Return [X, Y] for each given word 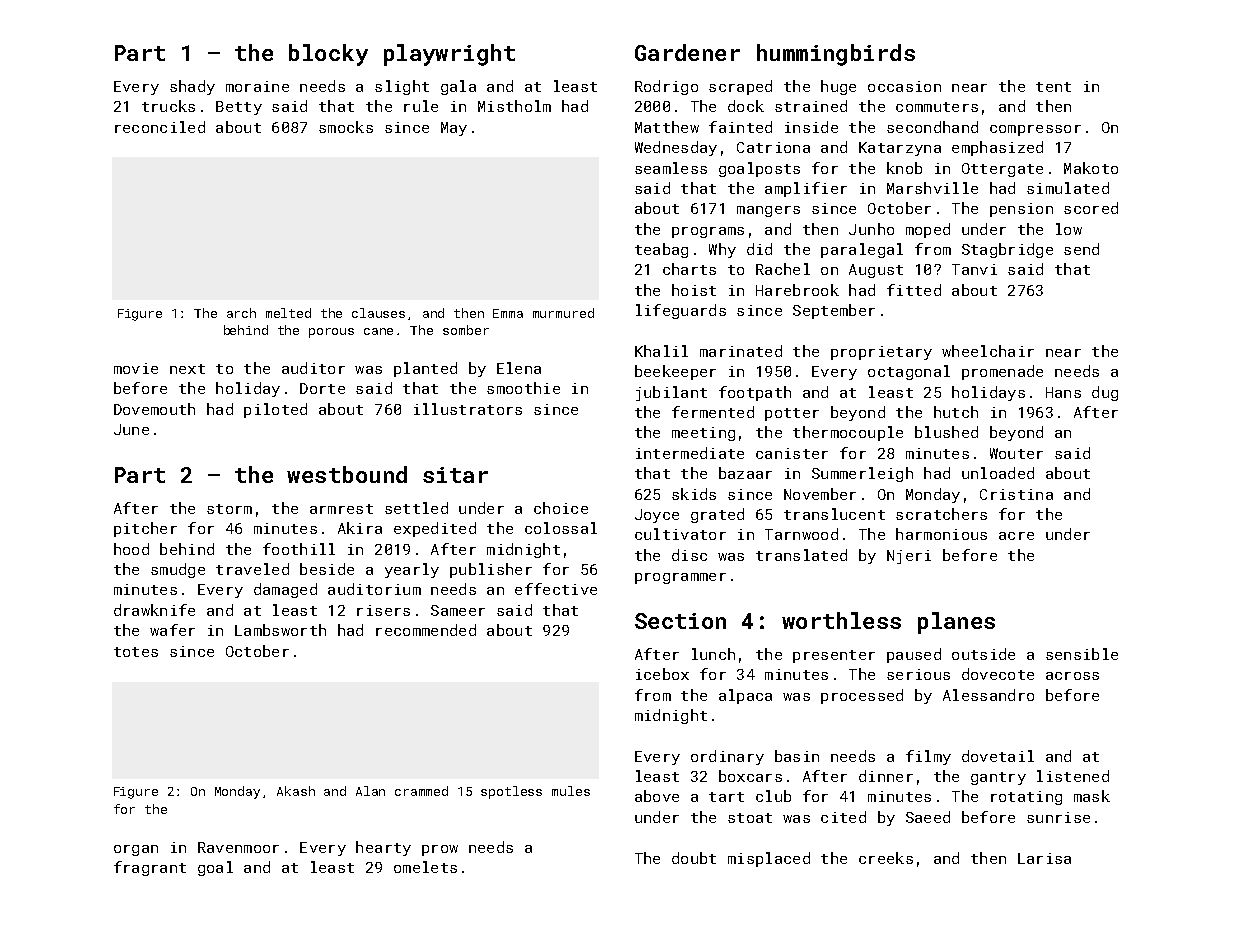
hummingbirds [836, 55]
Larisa [1044, 858]
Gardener [687, 52]
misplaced [769, 859]
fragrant [150, 868]
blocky [328, 55]
